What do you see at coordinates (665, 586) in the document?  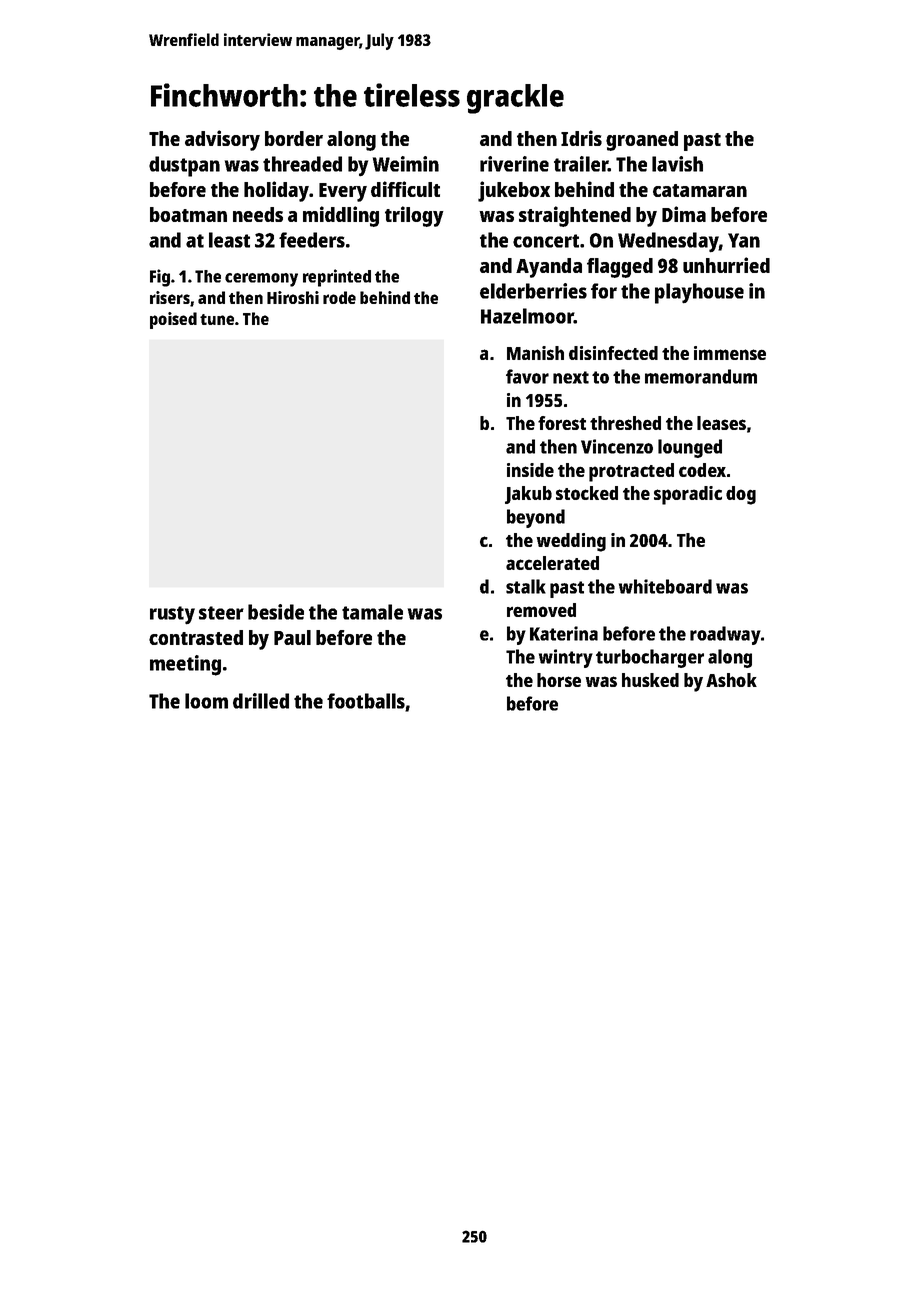 I see `whiteboard` at bounding box center [665, 586].
